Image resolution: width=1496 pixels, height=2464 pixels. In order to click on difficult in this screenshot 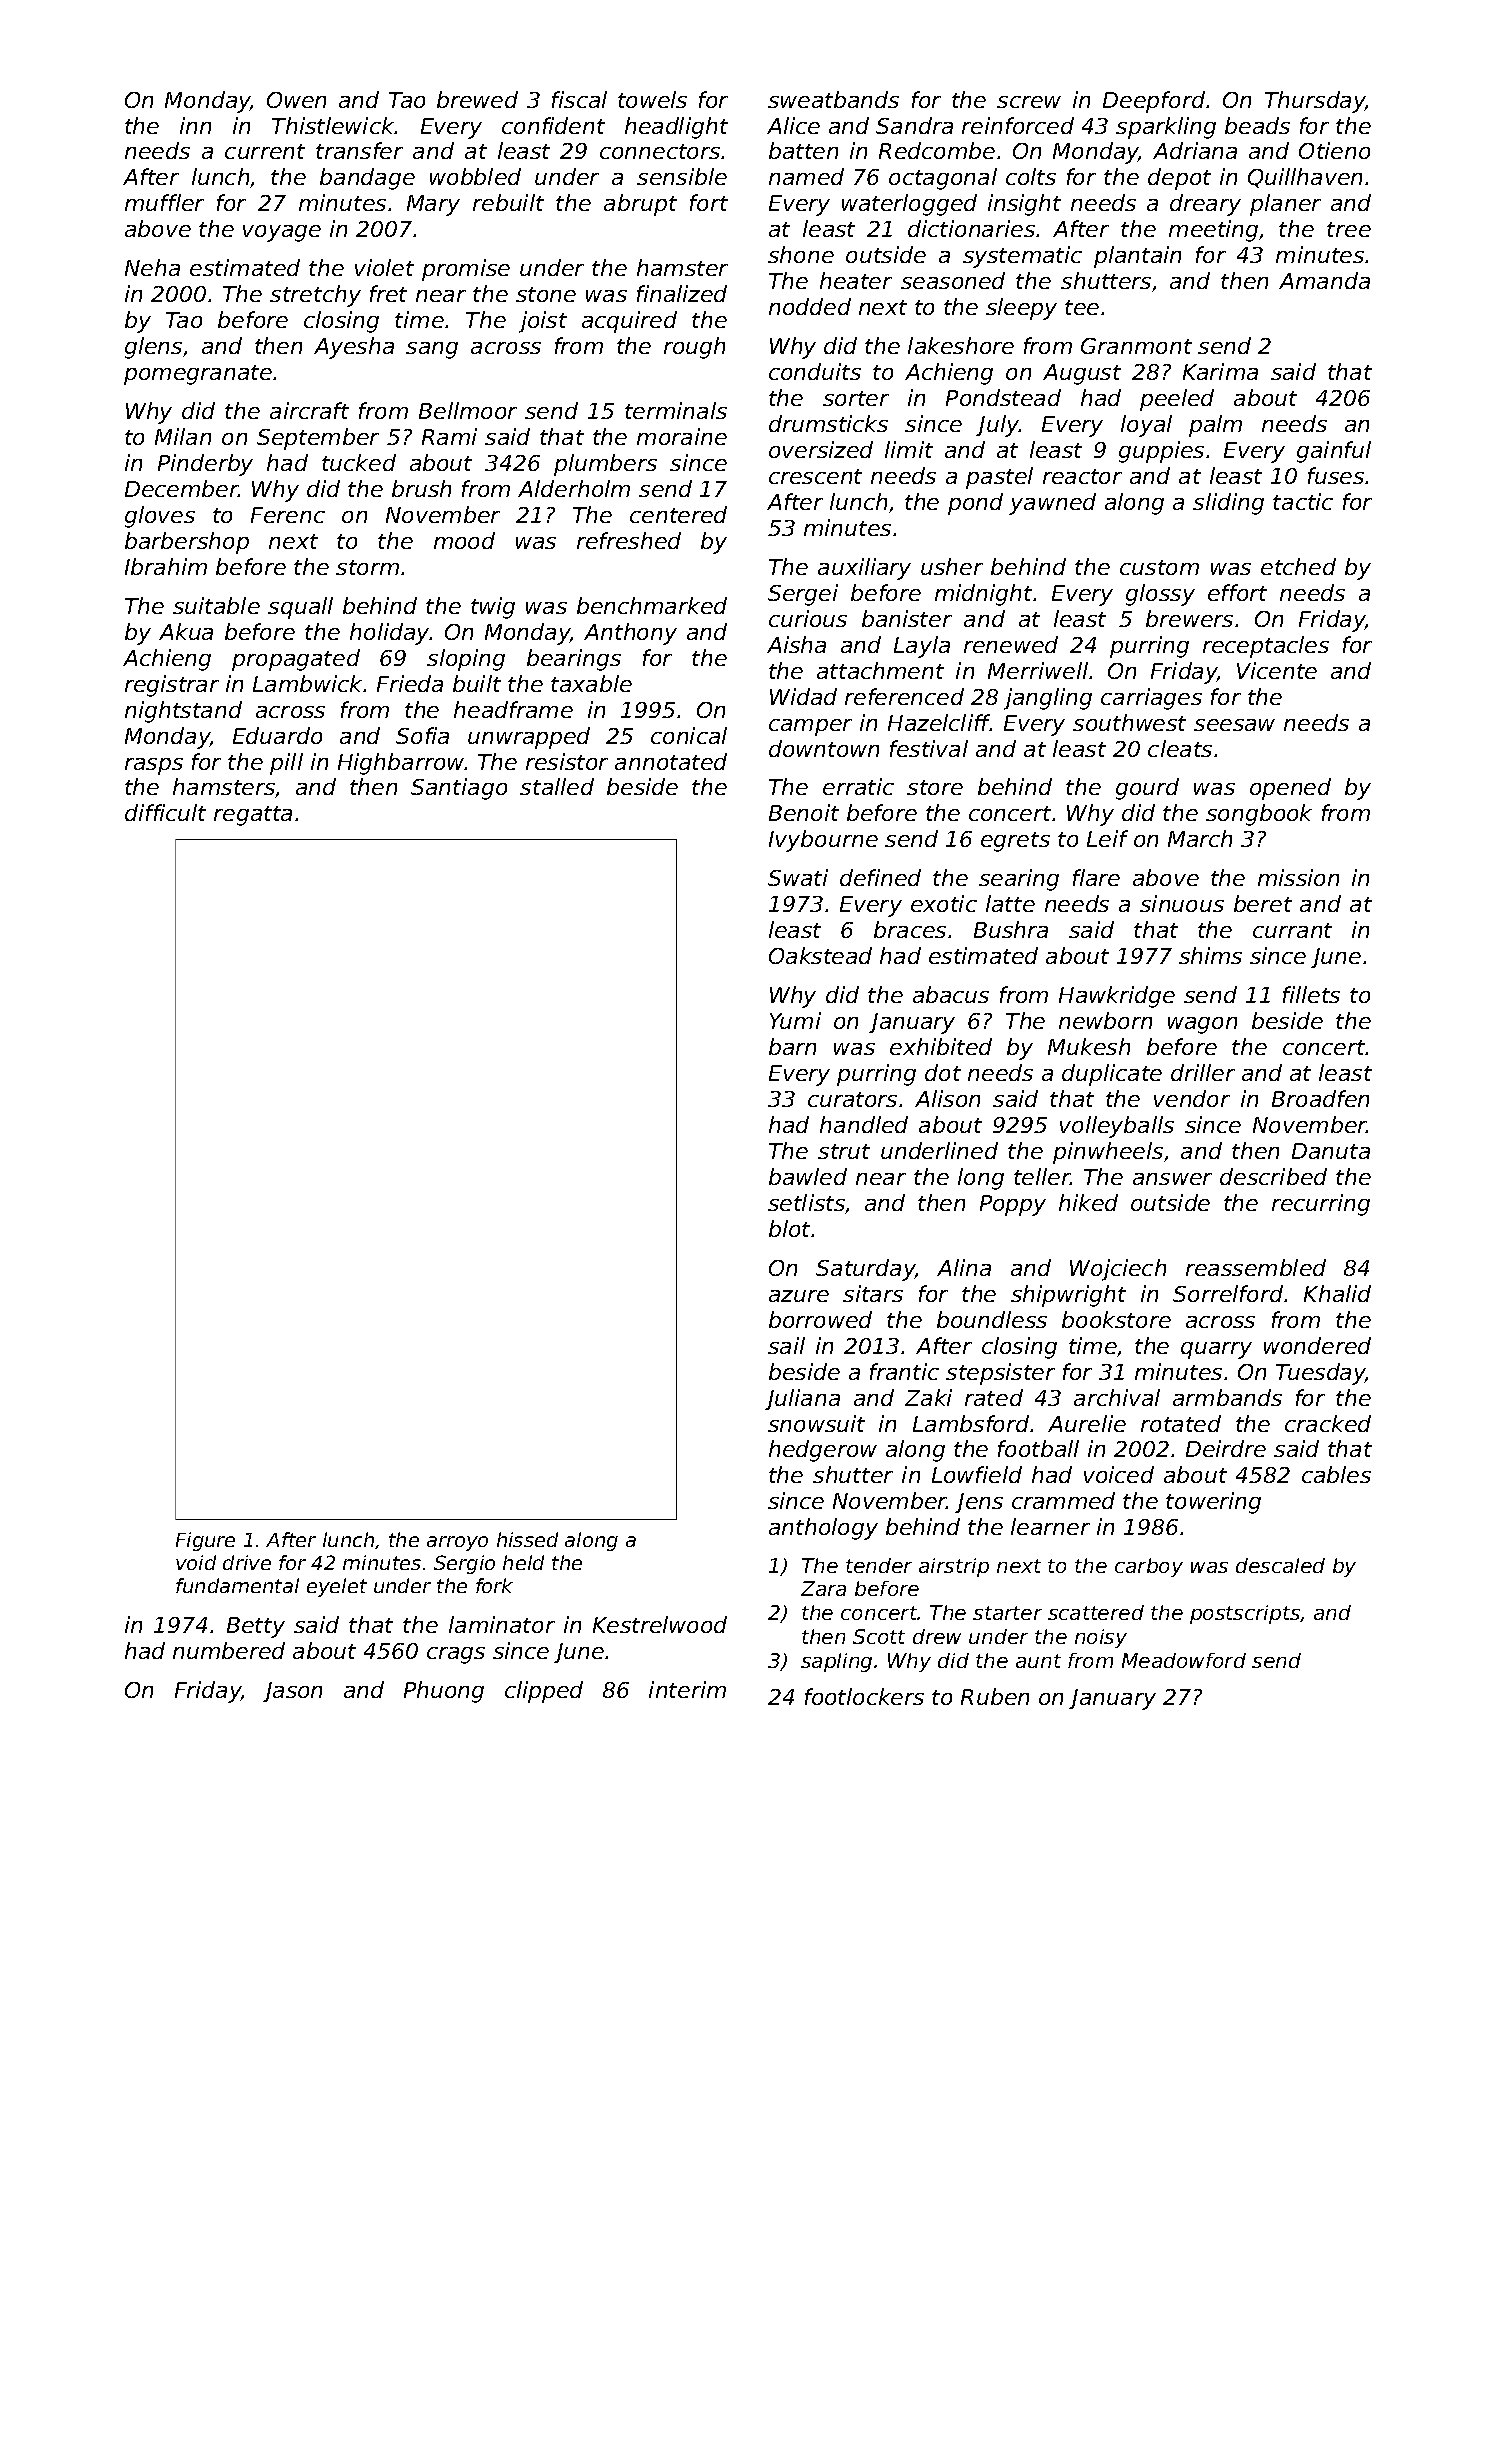, I will do `click(165, 812)`.
